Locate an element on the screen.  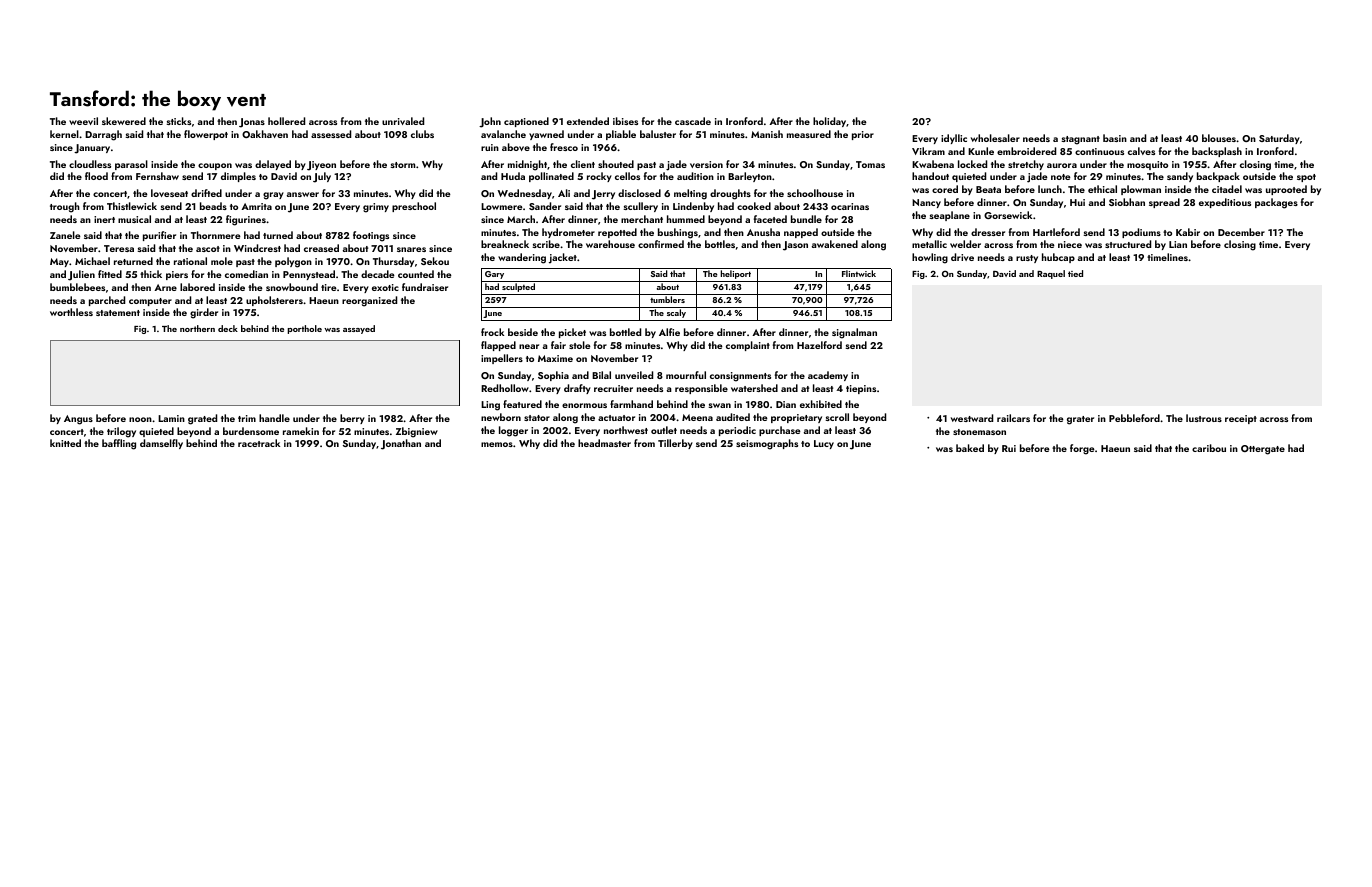
sticks is located at coordinates (178, 121).
